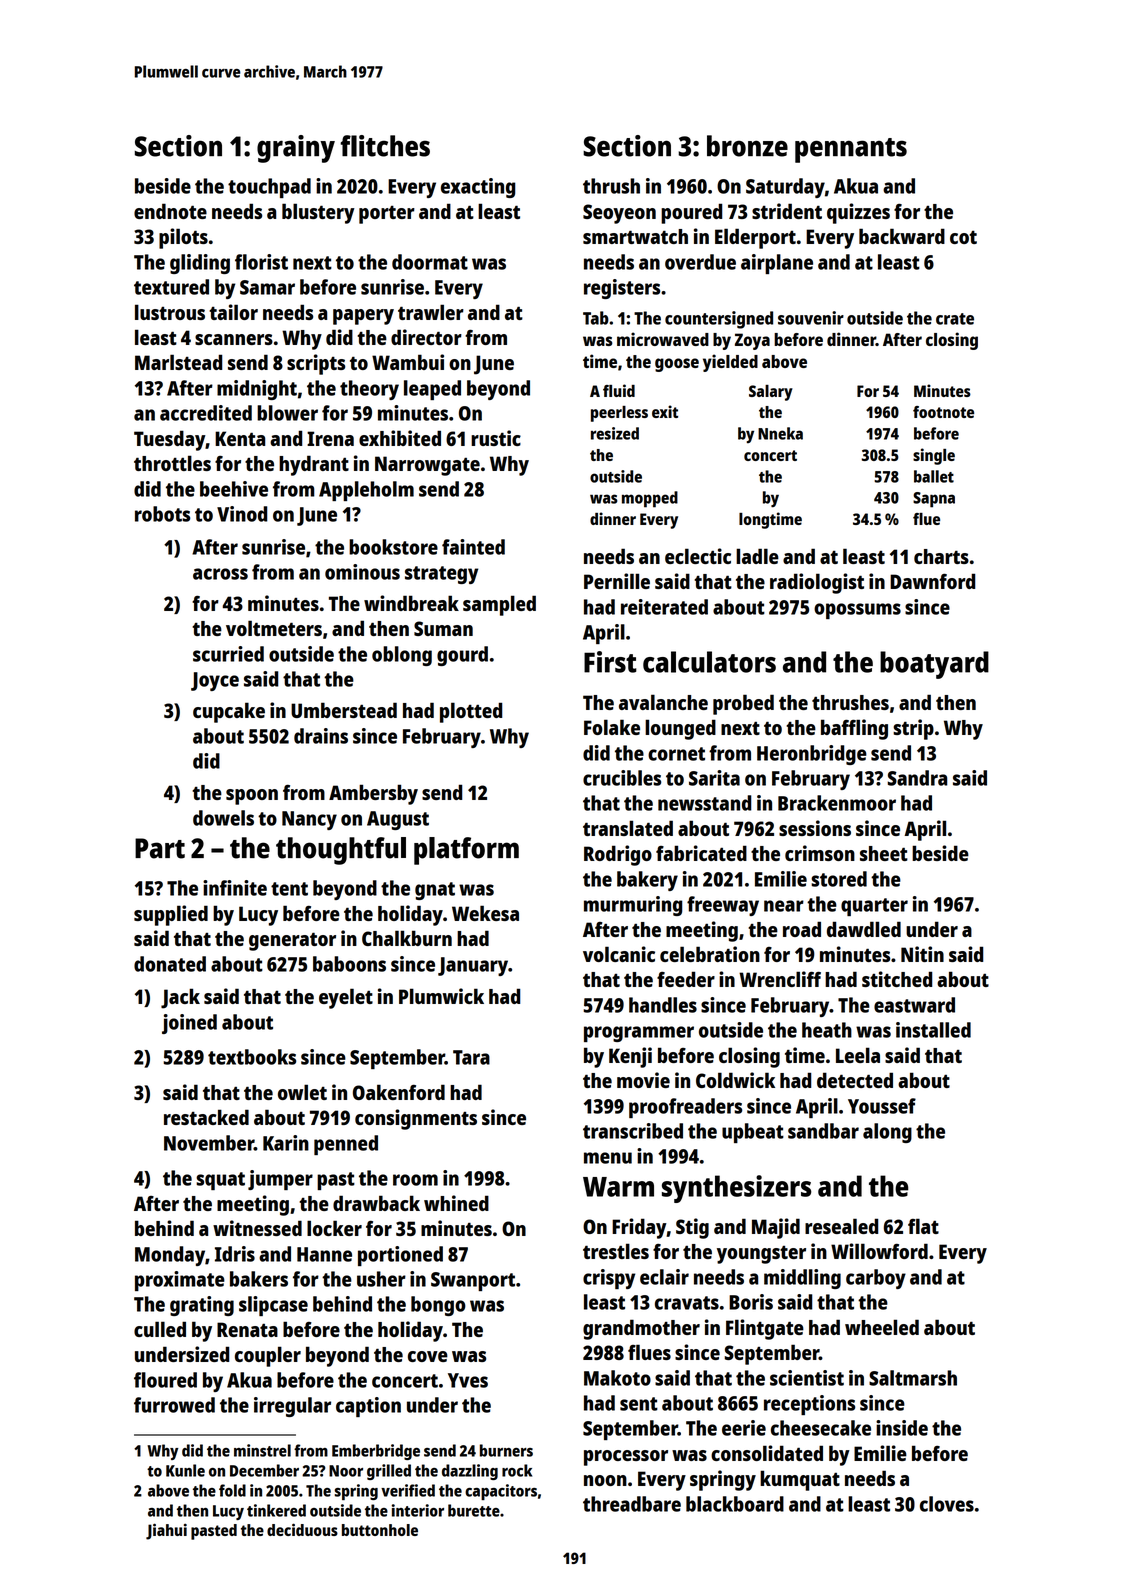  I want to click on blackboard, so click(735, 1504).
